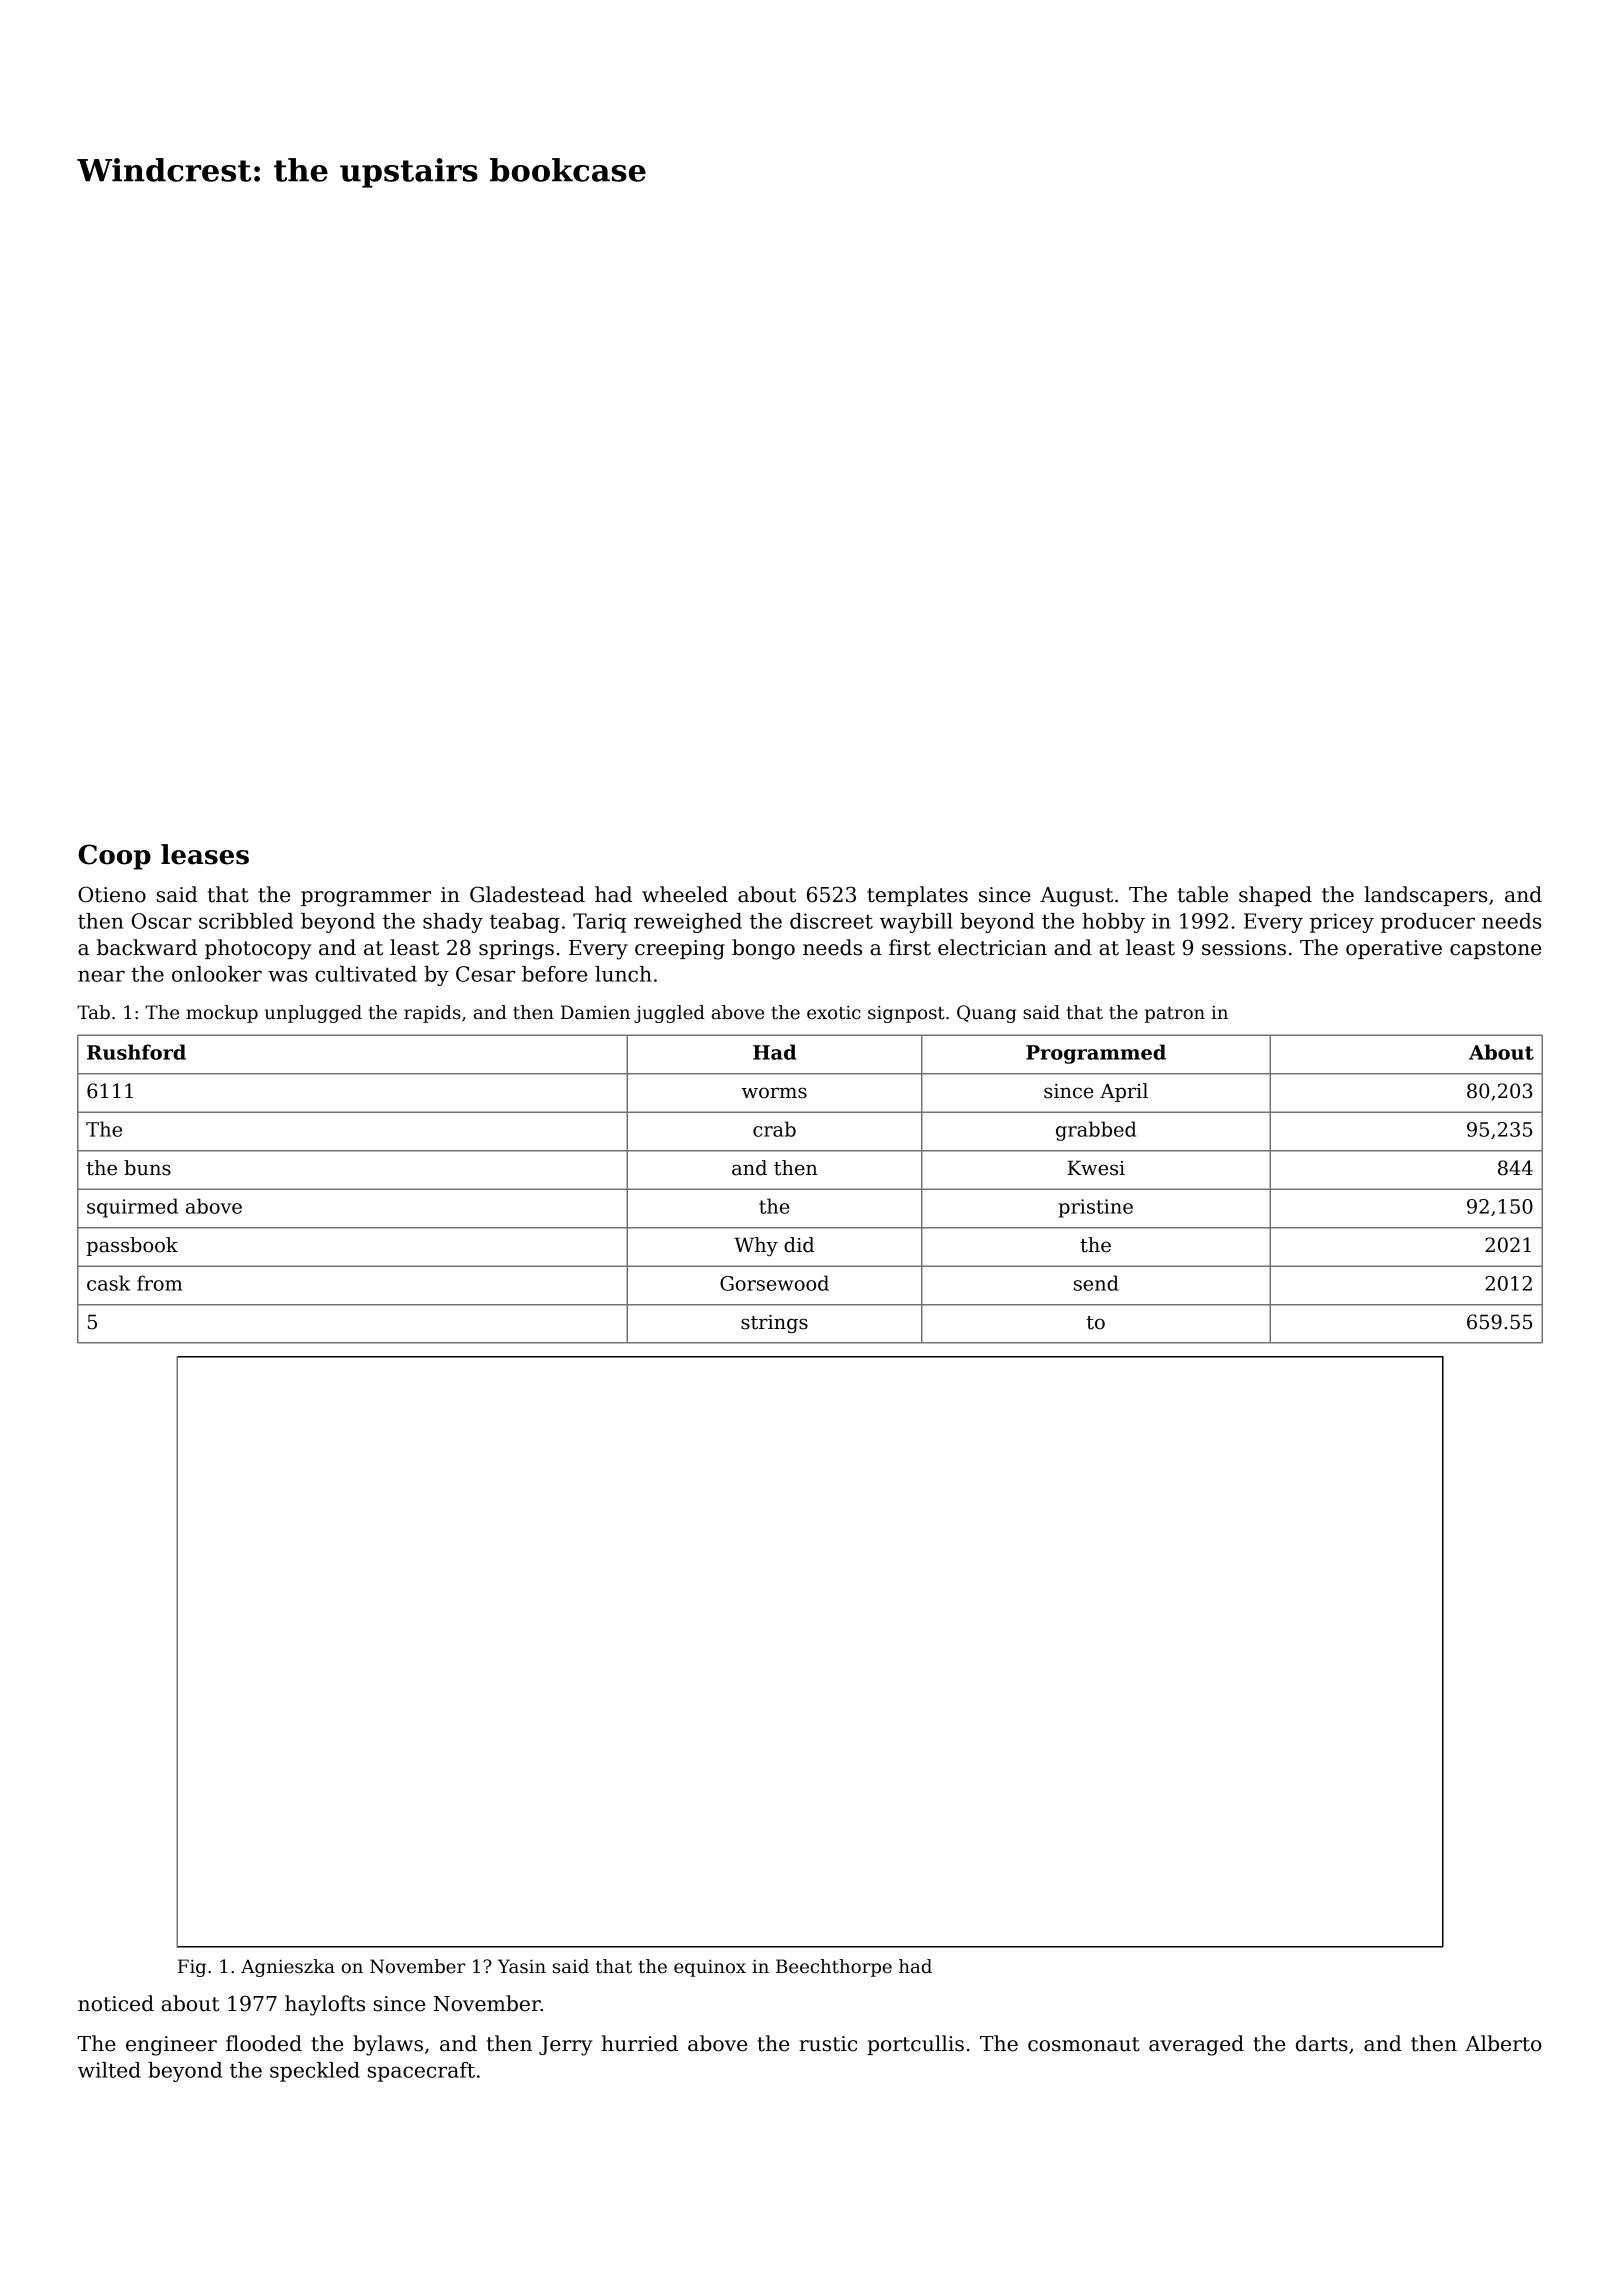 Image resolution: width=1620 pixels, height=2292 pixels. What do you see at coordinates (108, 1283) in the screenshot?
I see `cask` at bounding box center [108, 1283].
